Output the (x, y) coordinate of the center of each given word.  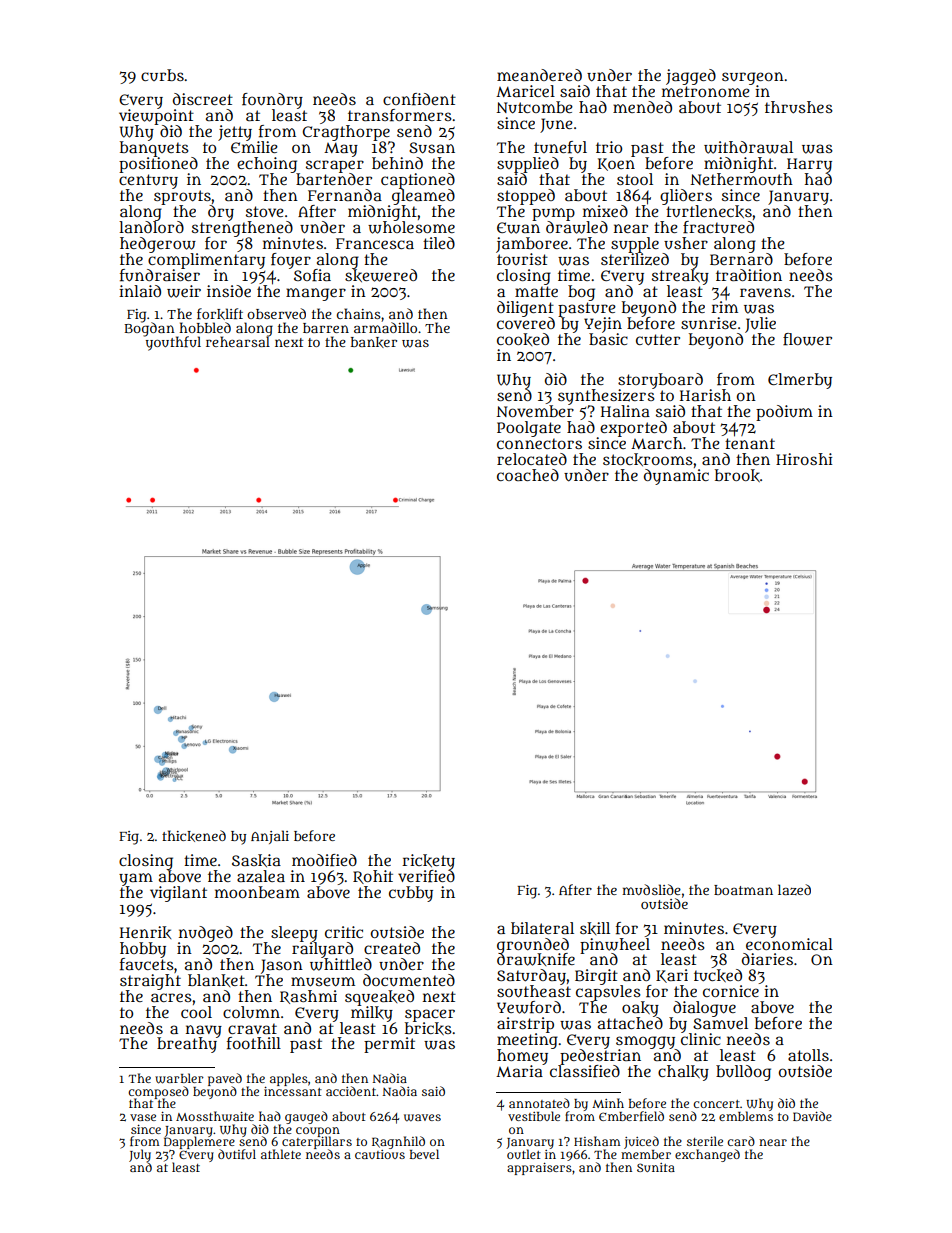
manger (316, 294)
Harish (705, 395)
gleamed (423, 197)
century (148, 181)
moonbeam (257, 892)
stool (635, 179)
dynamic (676, 477)
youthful (172, 343)
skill (595, 928)
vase (143, 1117)
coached (528, 475)
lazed (794, 889)
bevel (424, 1154)
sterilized (635, 259)
